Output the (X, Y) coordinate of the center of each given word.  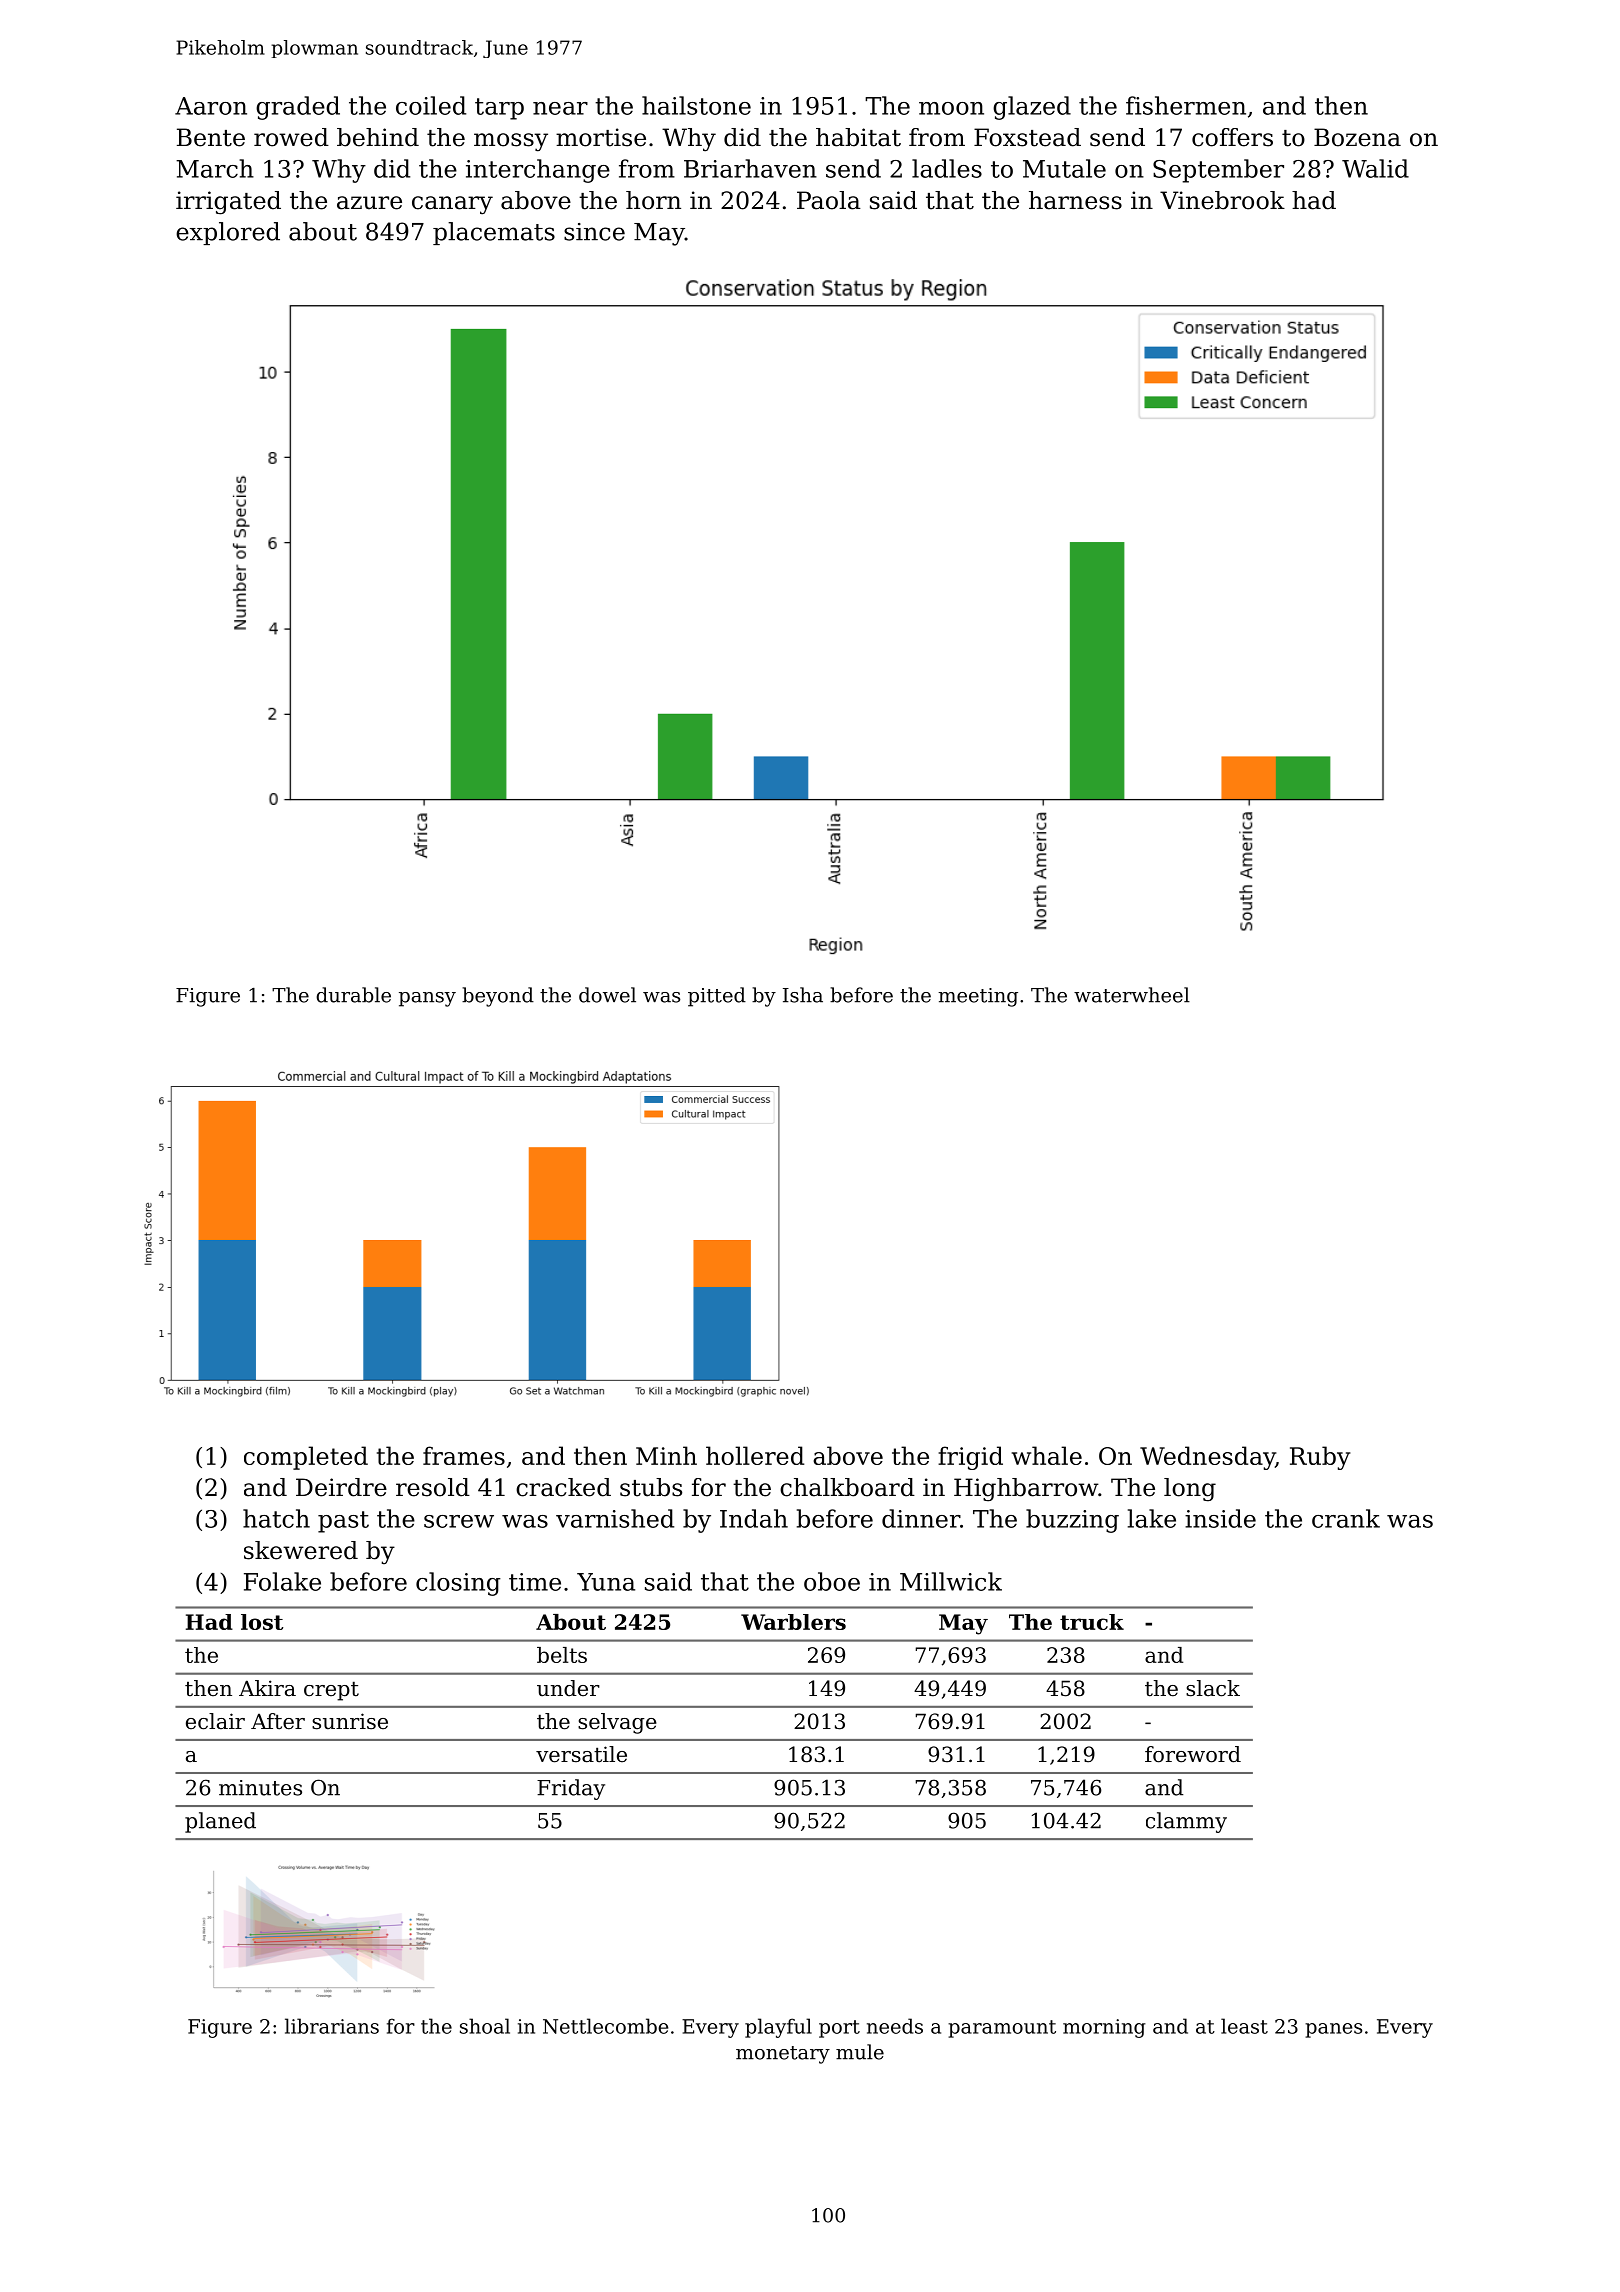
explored (228, 233)
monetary (783, 2055)
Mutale (1064, 168)
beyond (498, 997)
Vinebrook (1222, 200)
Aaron (211, 106)
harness (1075, 200)
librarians (332, 2026)
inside (1220, 1518)
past (343, 1522)
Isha (803, 995)
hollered (755, 1455)
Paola (829, 200)
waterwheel (1132, 995)
